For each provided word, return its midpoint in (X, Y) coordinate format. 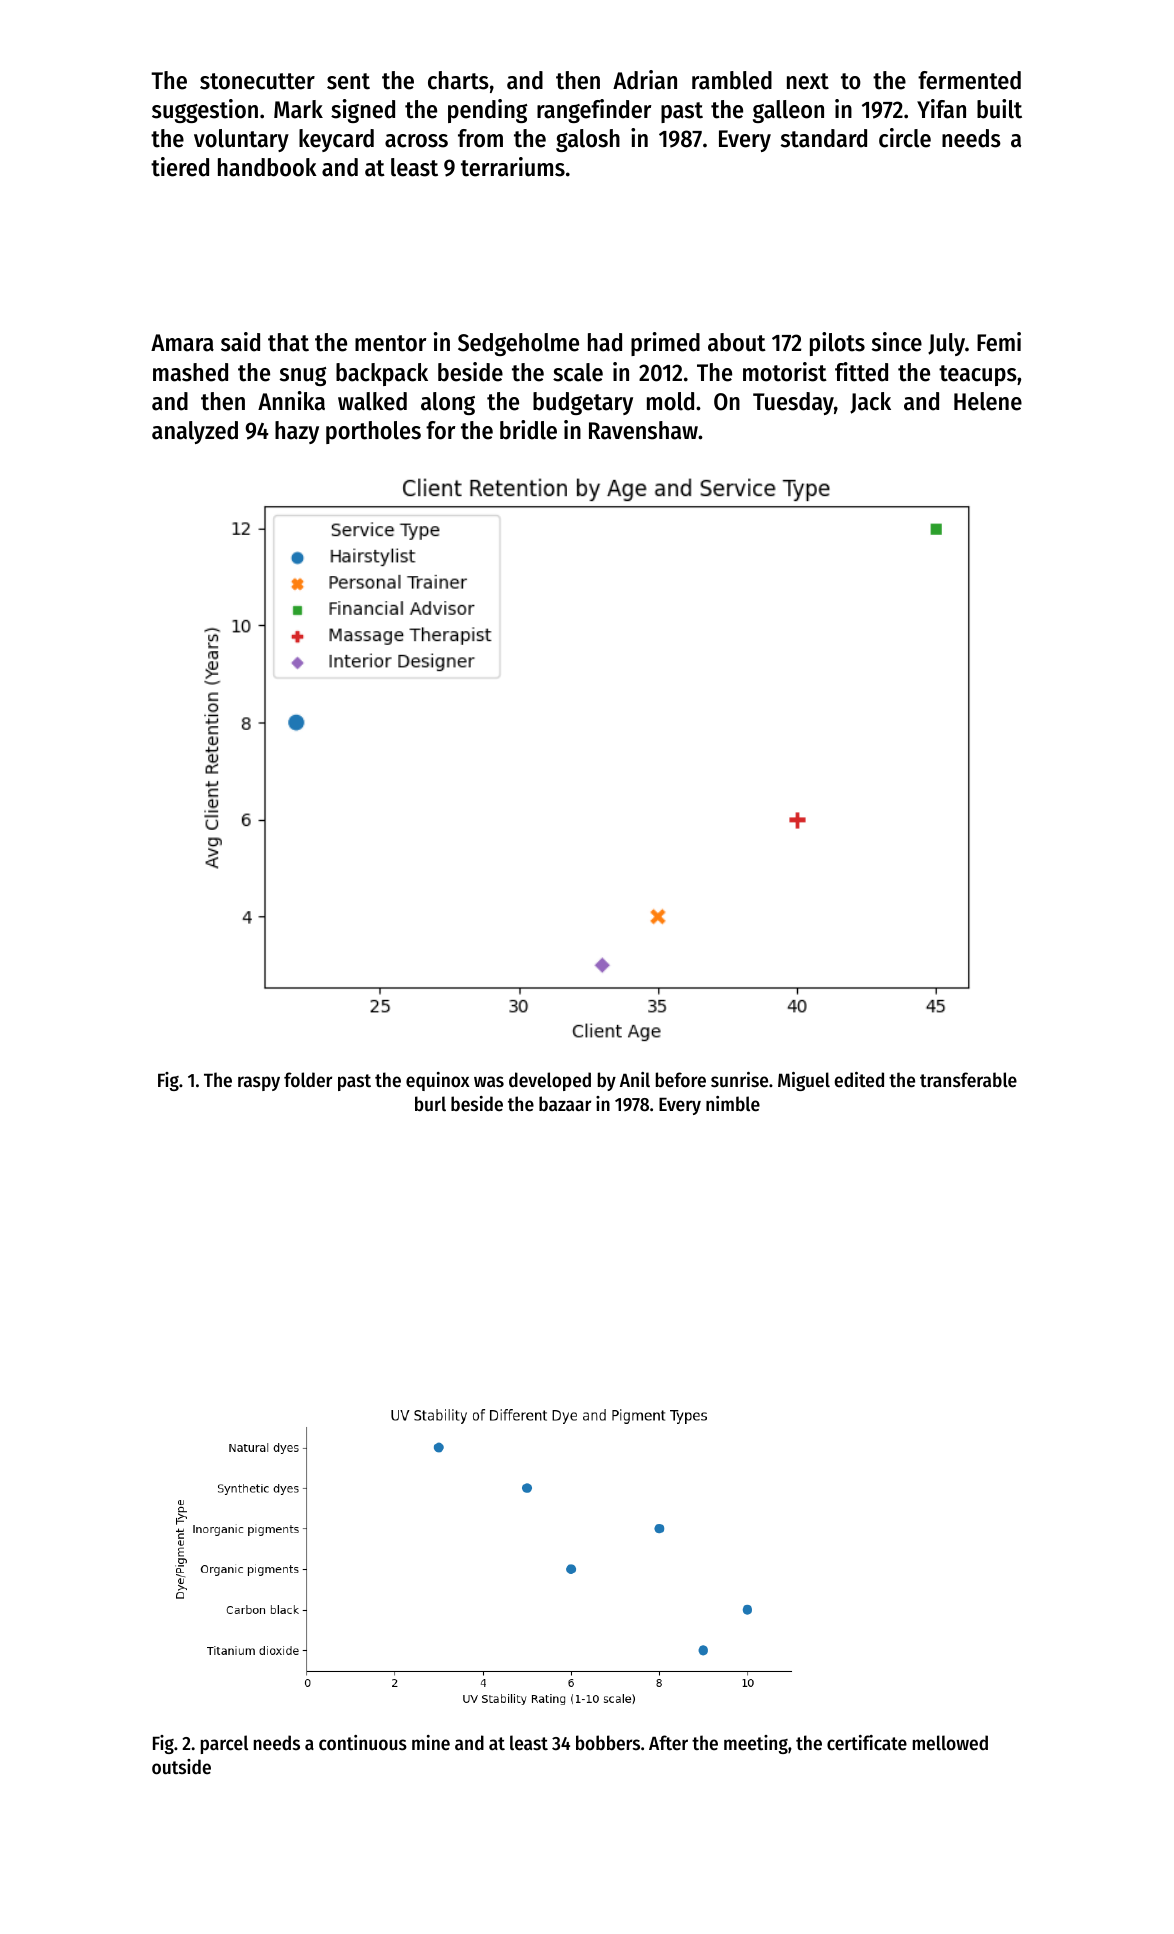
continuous (363, 1743)
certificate (867, 1743)
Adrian (645, 80)
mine (431, 1742)
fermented (969, 80)
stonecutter (257, 81)
